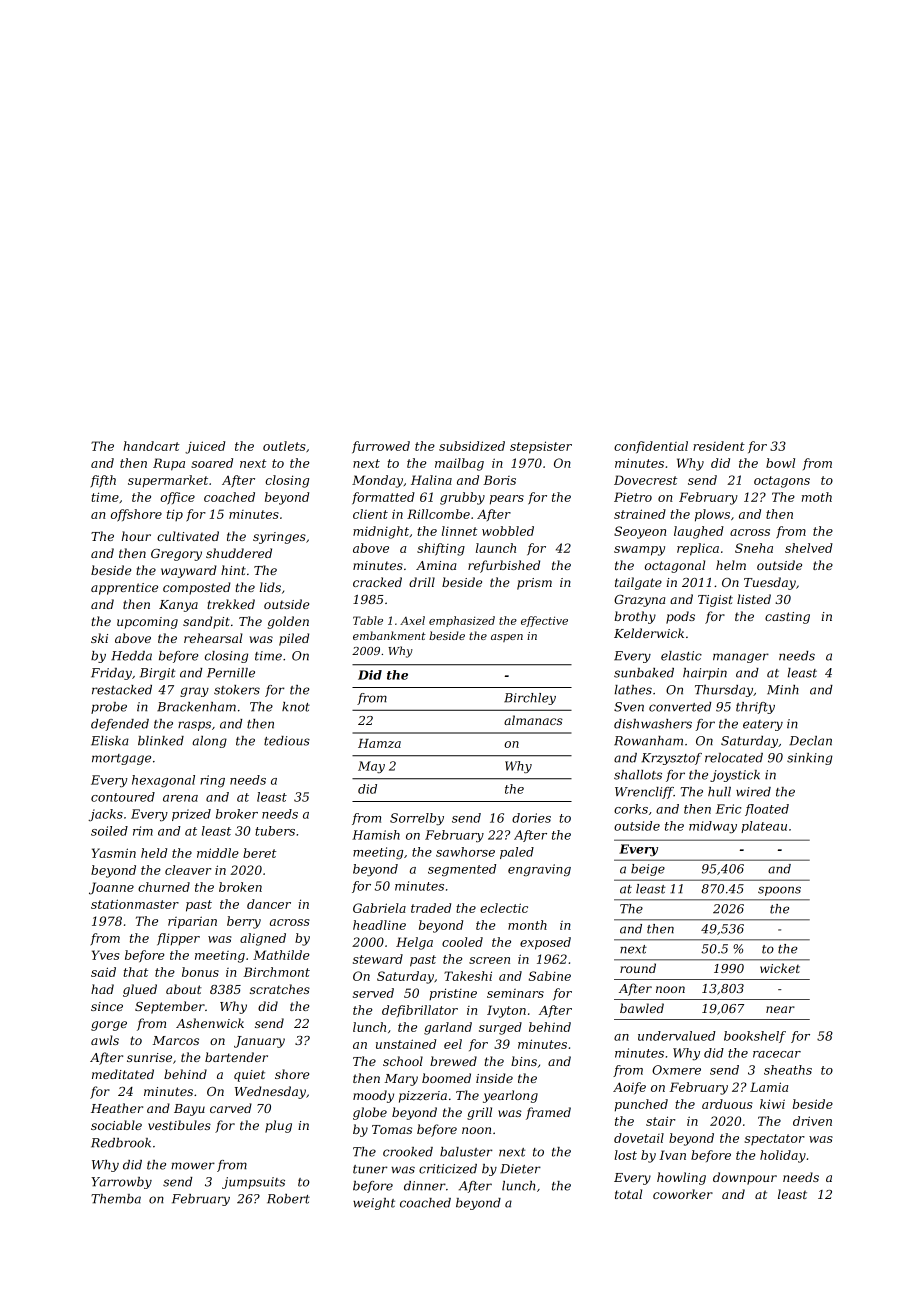  Describe the element at coordinates (462, 942) in the screenshot. I see `cooled` at that location.
